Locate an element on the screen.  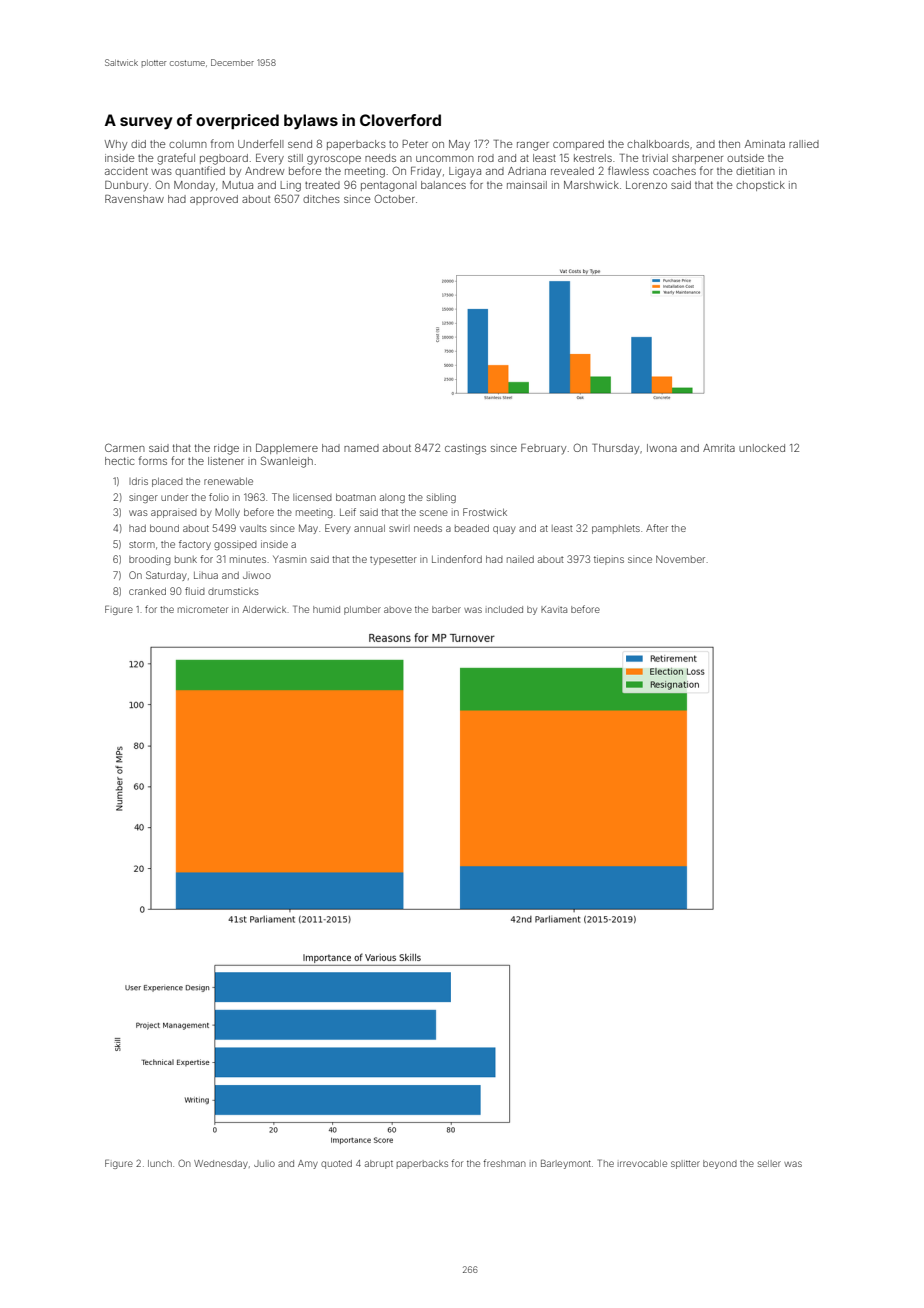
seller is located at coordinates (769, 1163).
